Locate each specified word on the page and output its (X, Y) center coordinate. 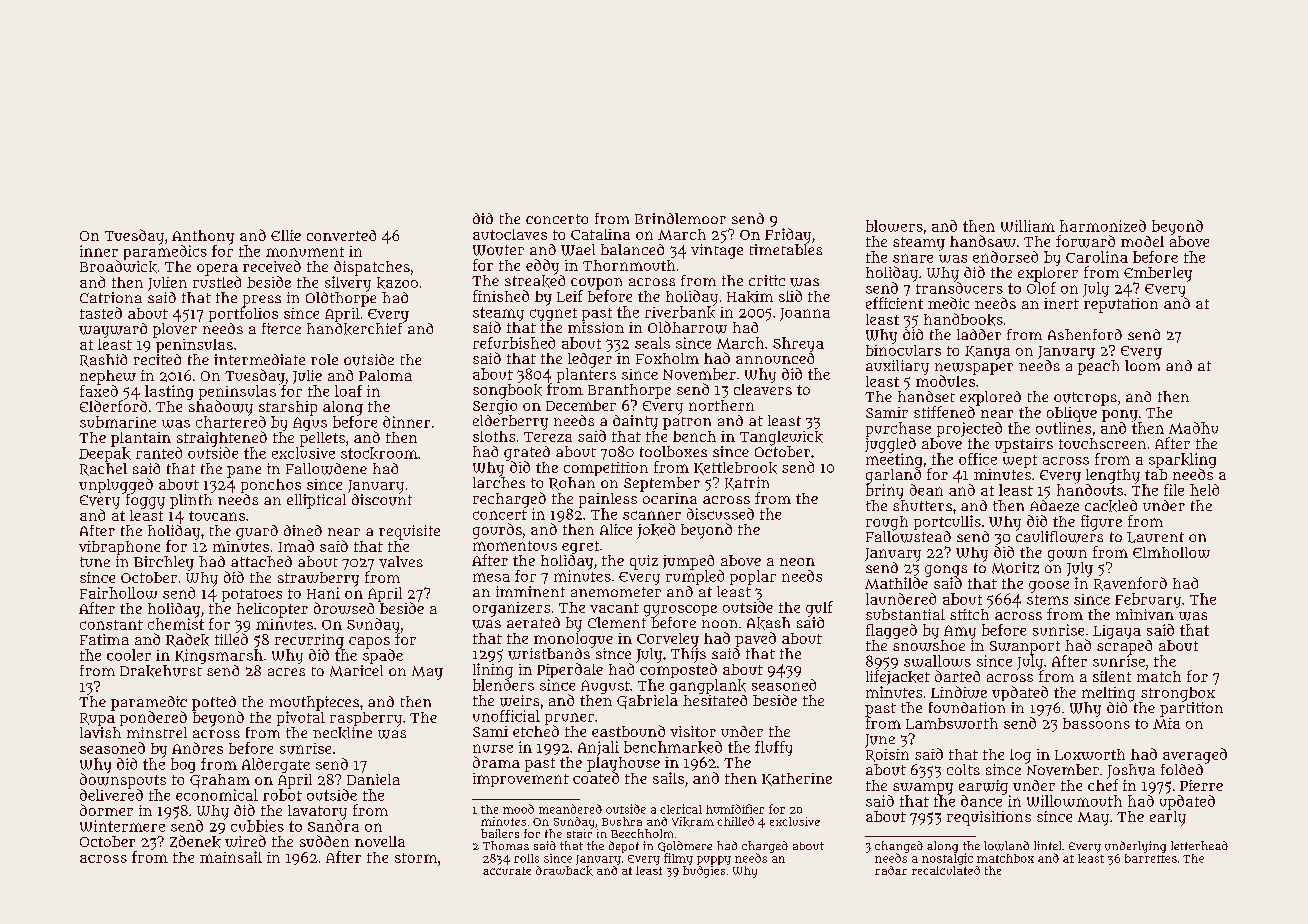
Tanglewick (781, 438)
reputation (1121, 305)
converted (341, 235)
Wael (578, 250)
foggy (144, 501)
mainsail (231, 857)
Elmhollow (1171, 552)
